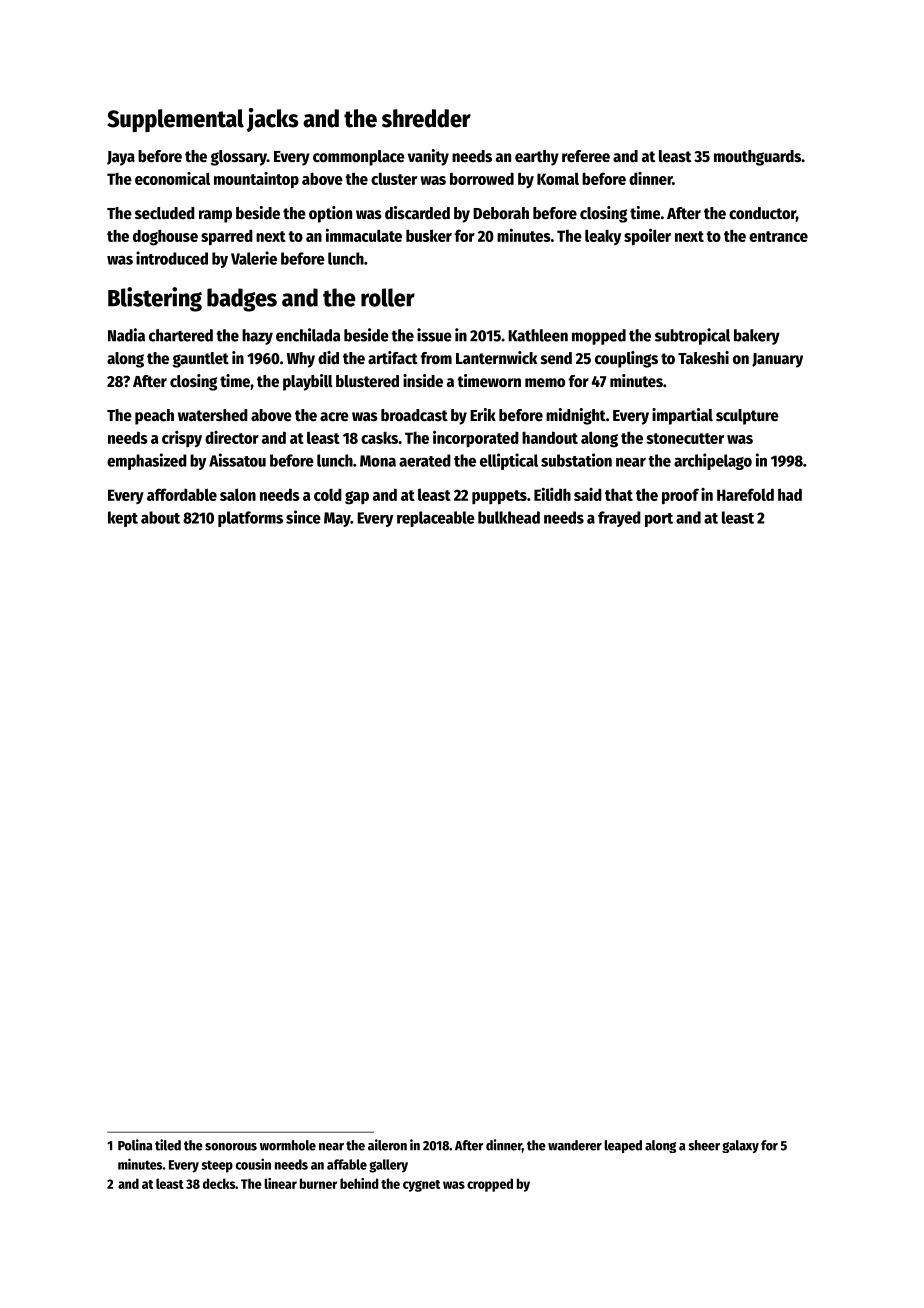 Image resolution: width=924 pixels, height=1308 pixels. I want to click on doghouse, so click(165, 237).
